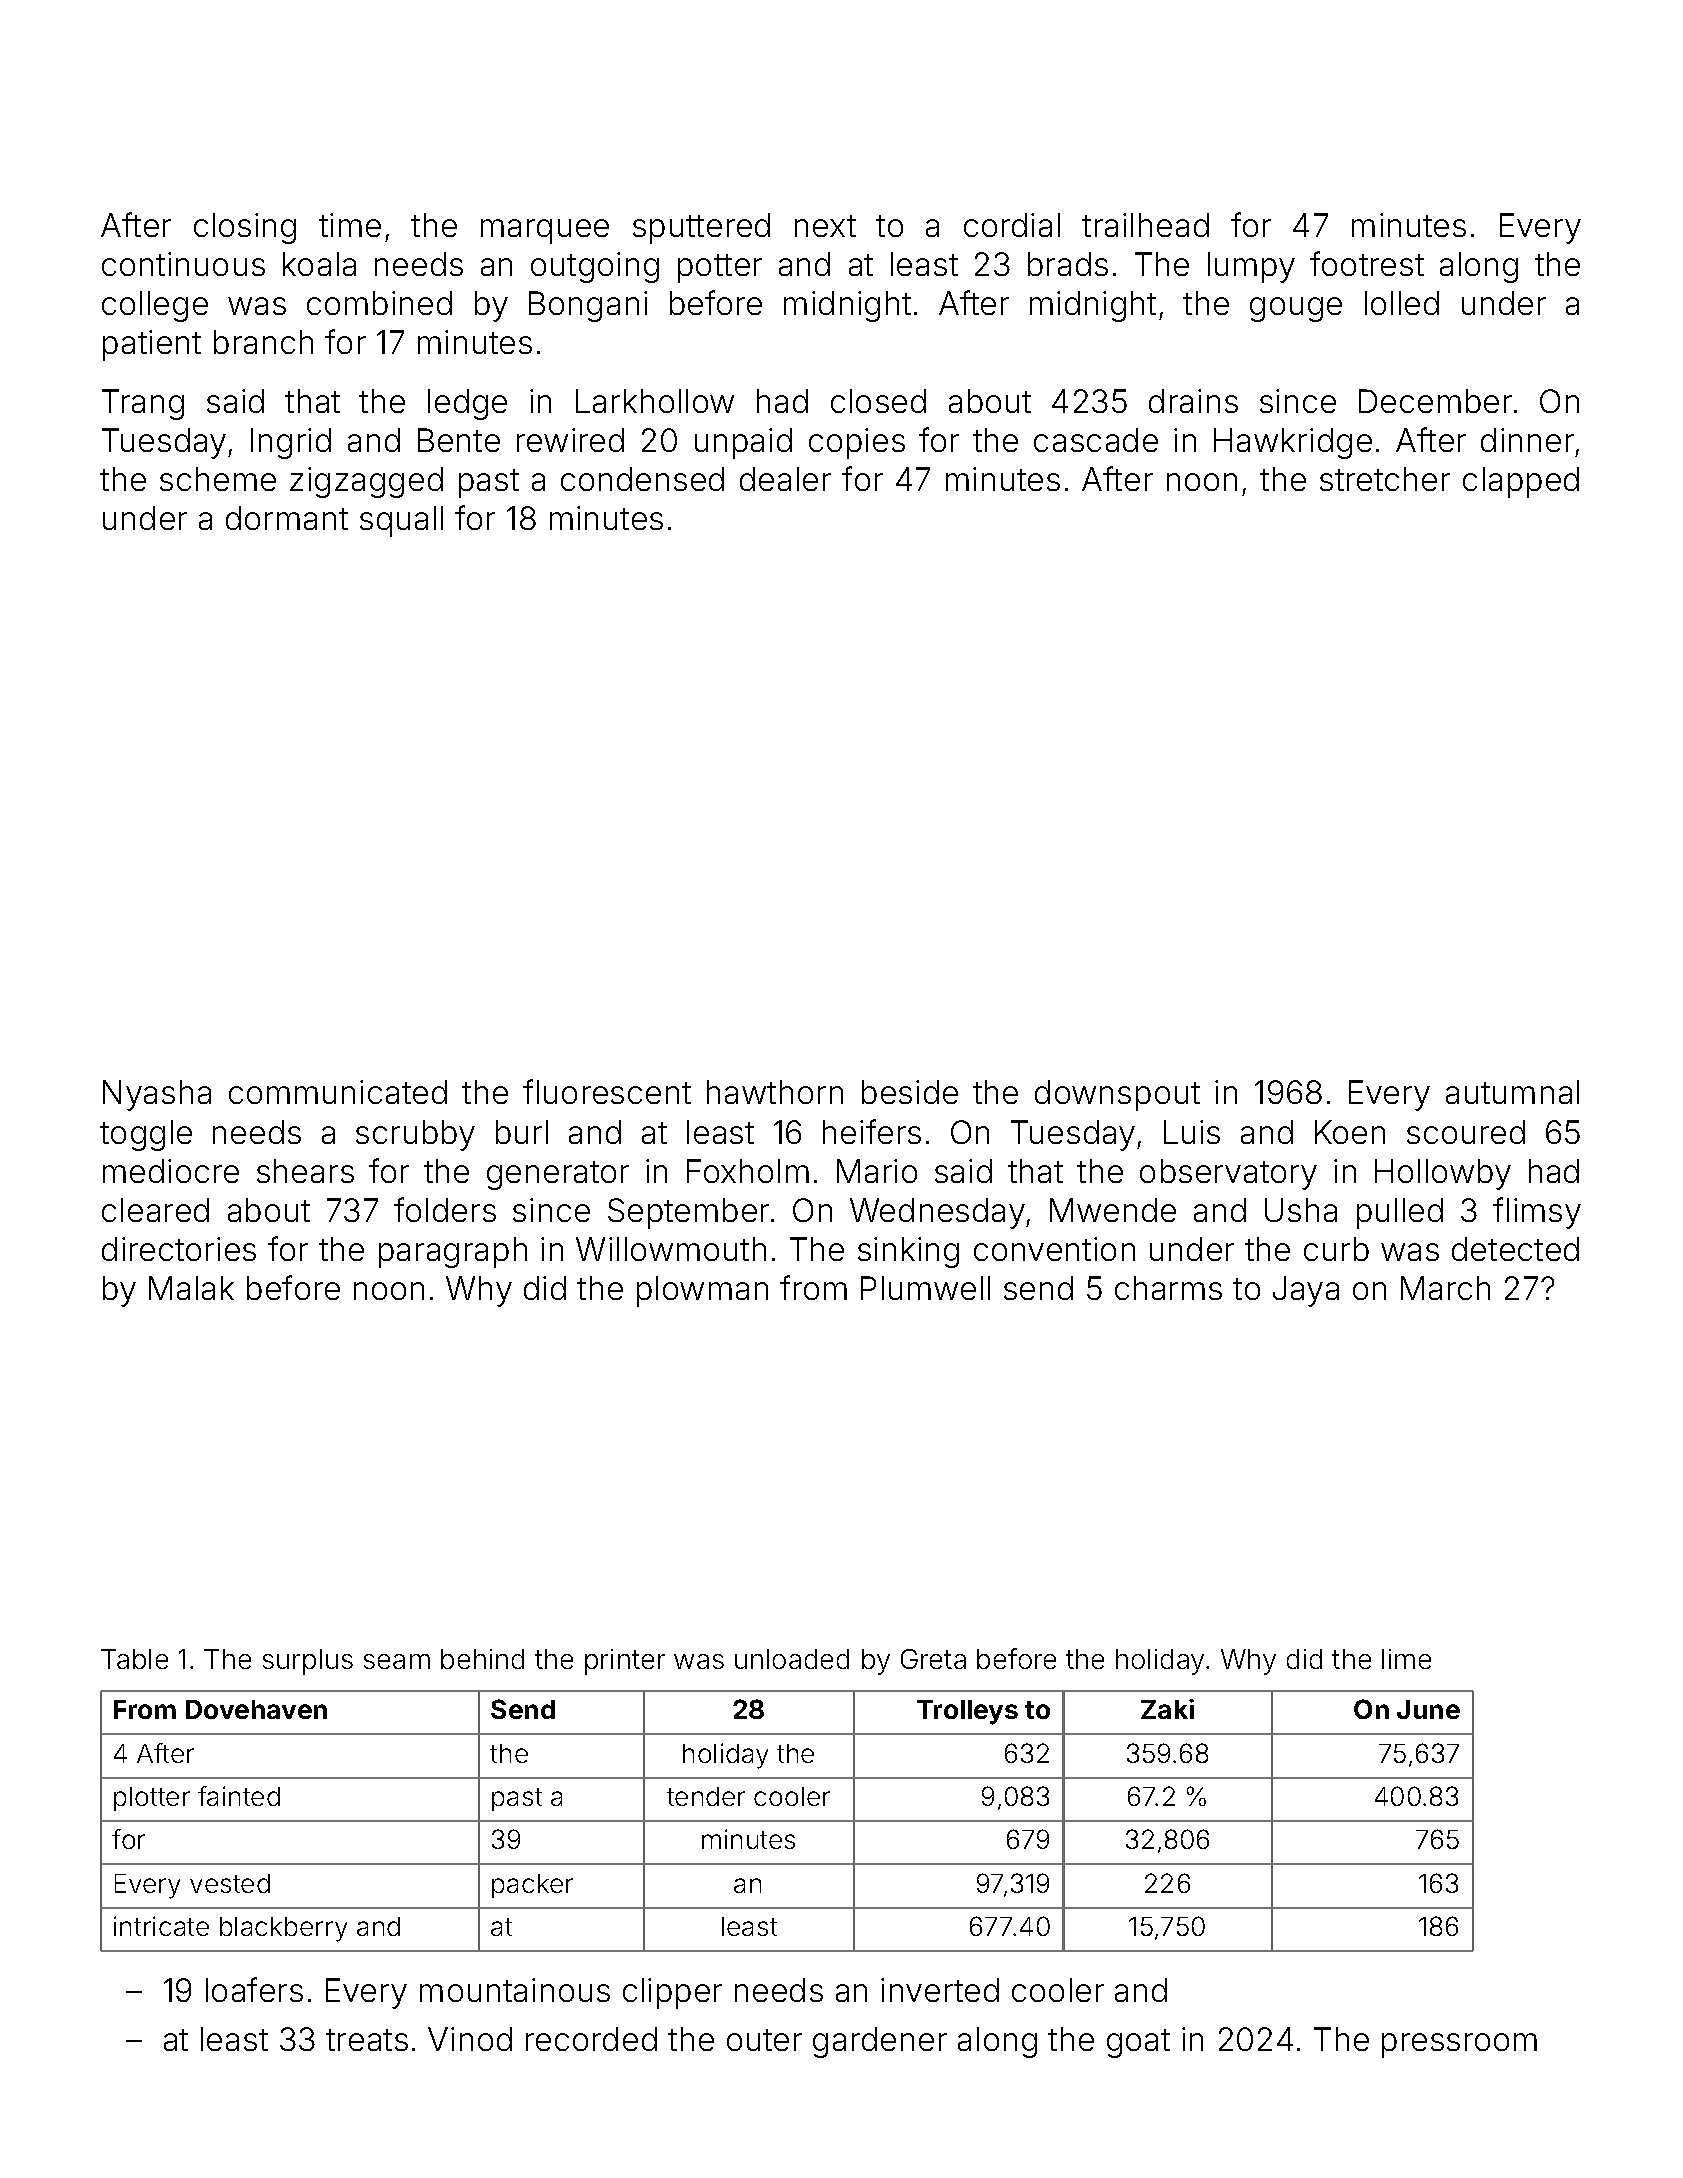  Describe the element at coordinates (775, 1092) in the image. I see `hawthorn` at that location.
